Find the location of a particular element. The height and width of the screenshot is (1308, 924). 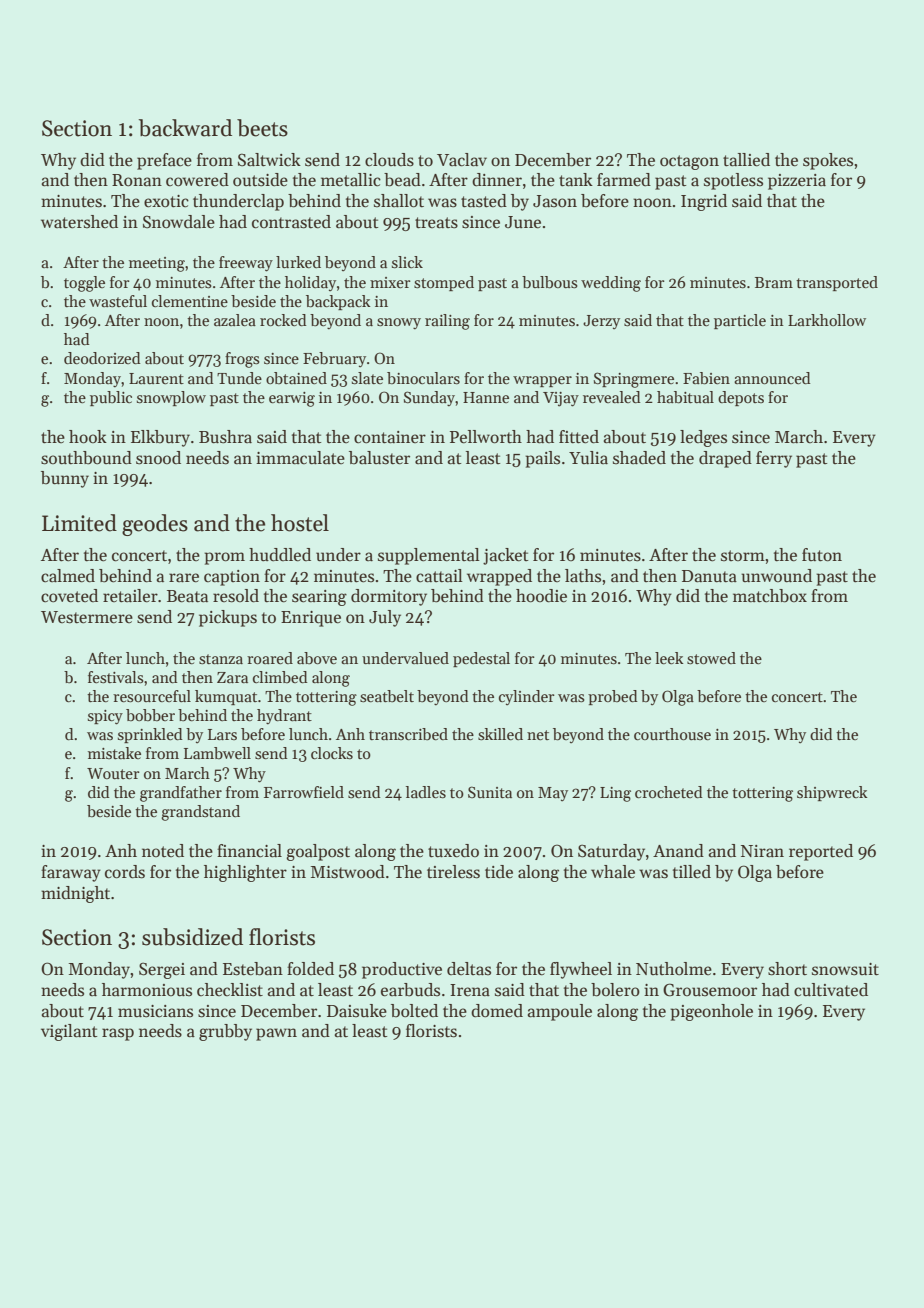

short is located at coordinates (787, 969).
